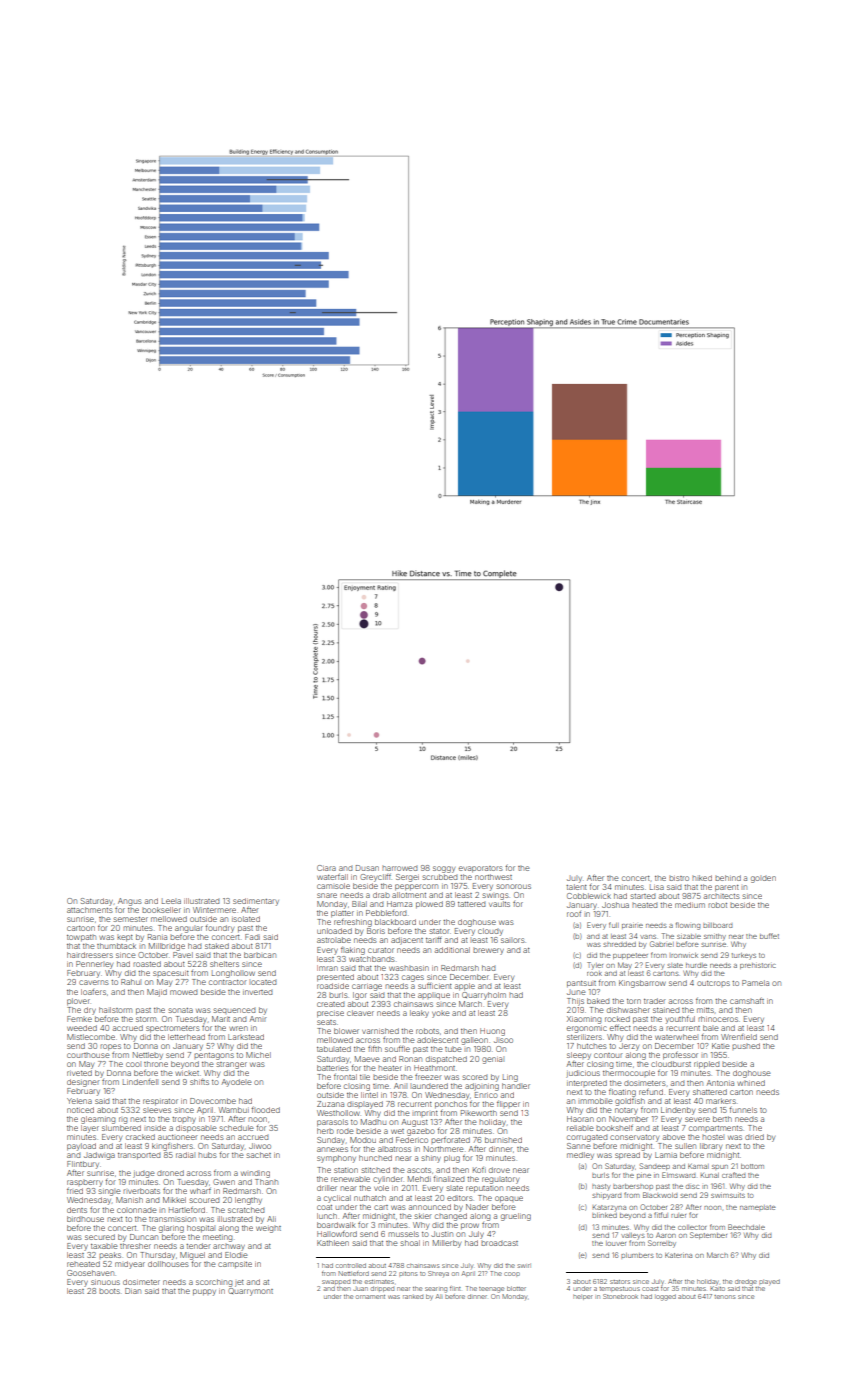 This image has width=849, height=1400. Describe the element at coordinates (660, 1195) in the image. I see `Blackwold` at that location.
